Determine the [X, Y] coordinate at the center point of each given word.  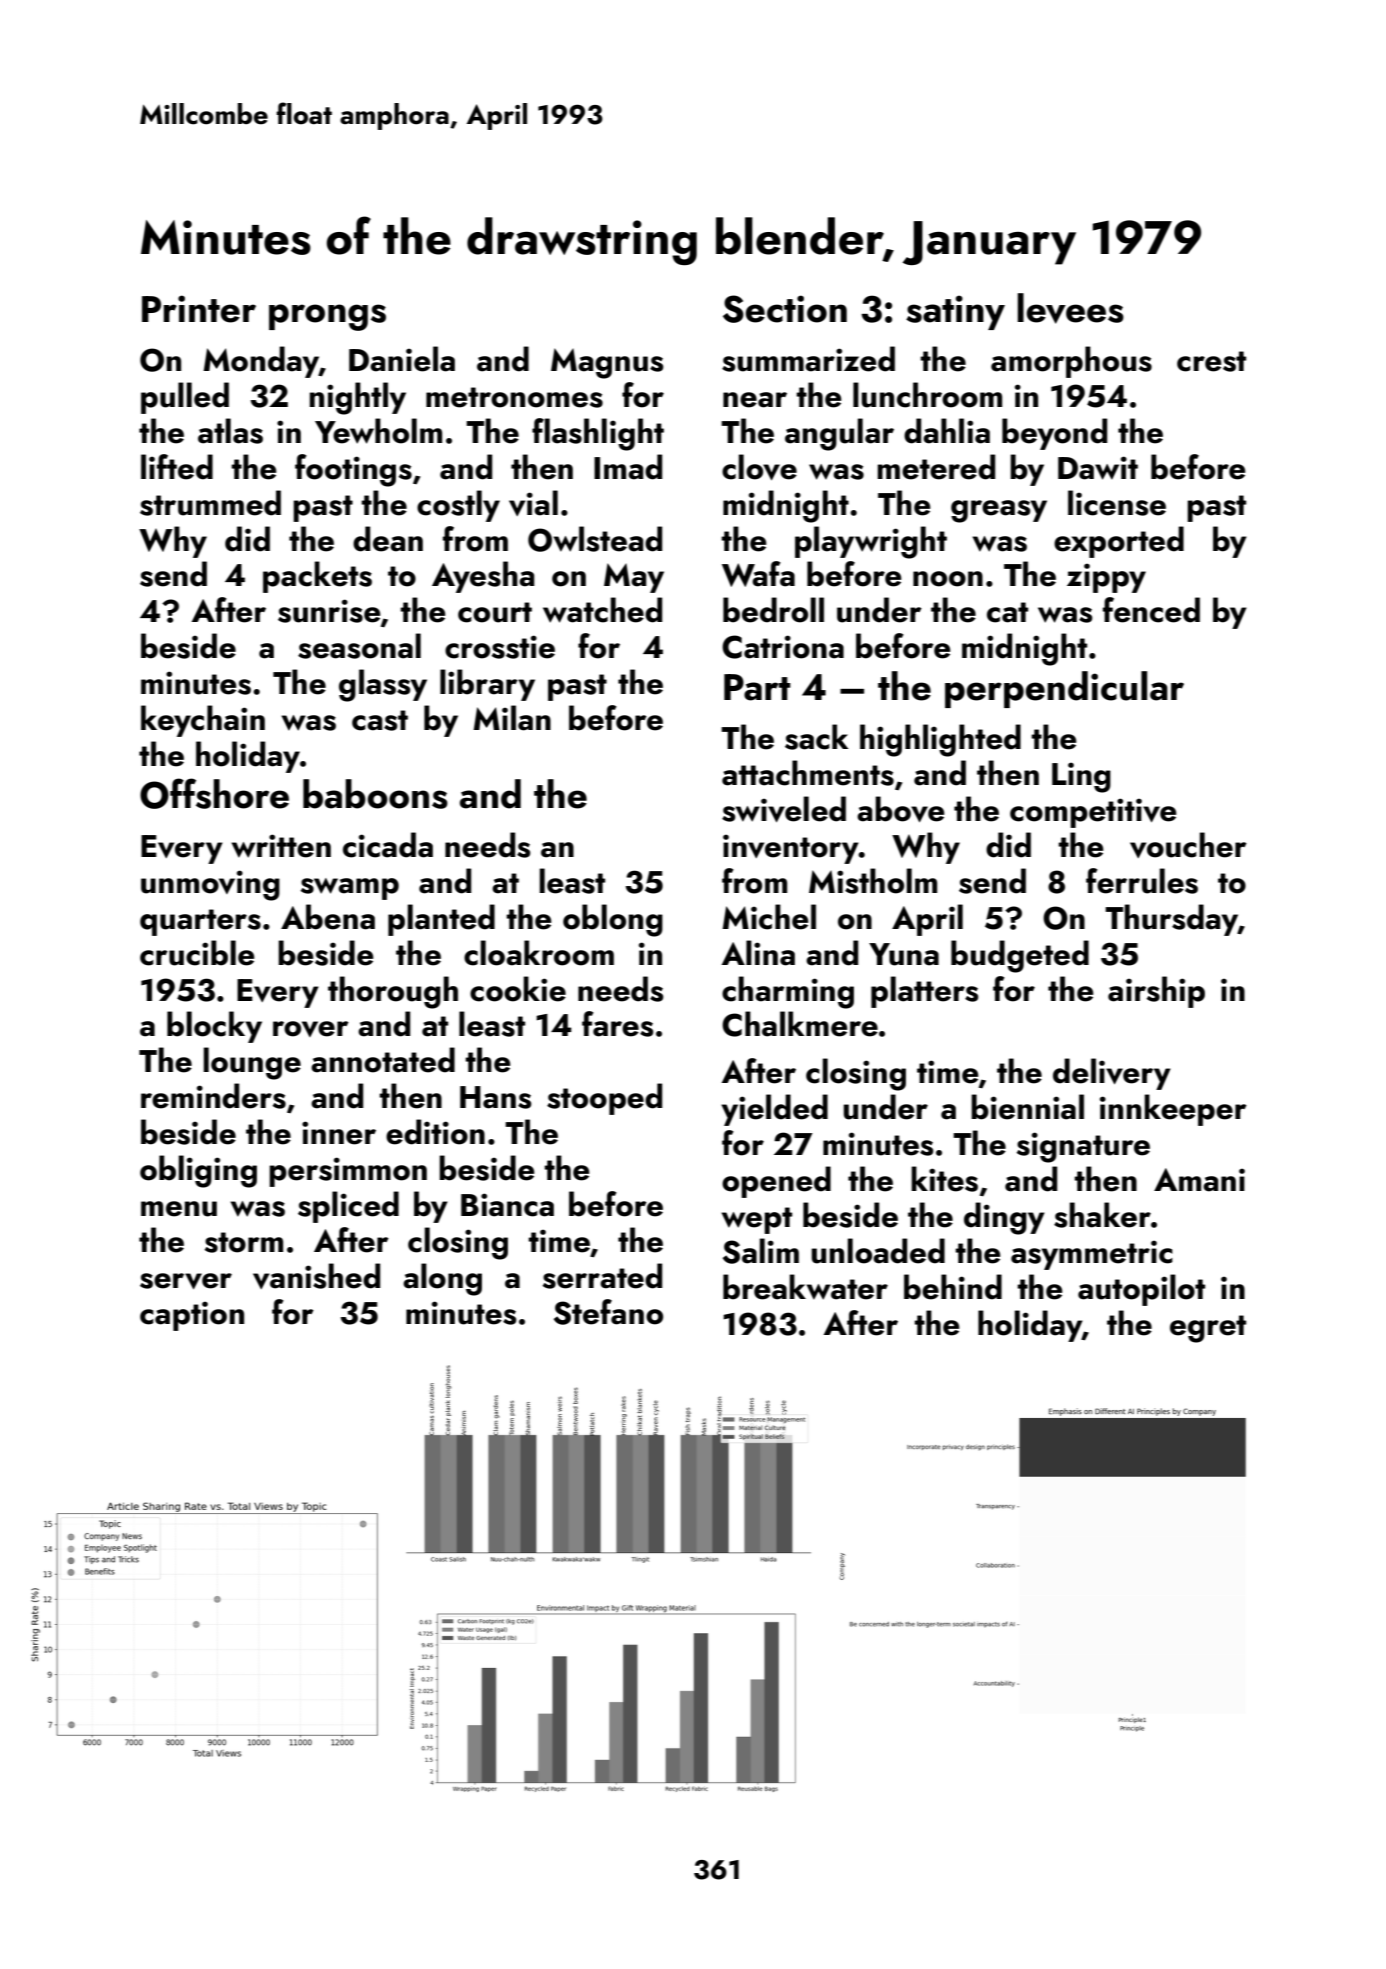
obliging [198, 1171]
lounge [252, 1063]
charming [788, 992]
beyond [1054, 434]
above [901, 809]
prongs [327, 317]
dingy [1004, 1218]
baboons [375, 794]
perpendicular [1064, 689]
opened [776, 1182]
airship [1156, 992]
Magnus [607, 363]
